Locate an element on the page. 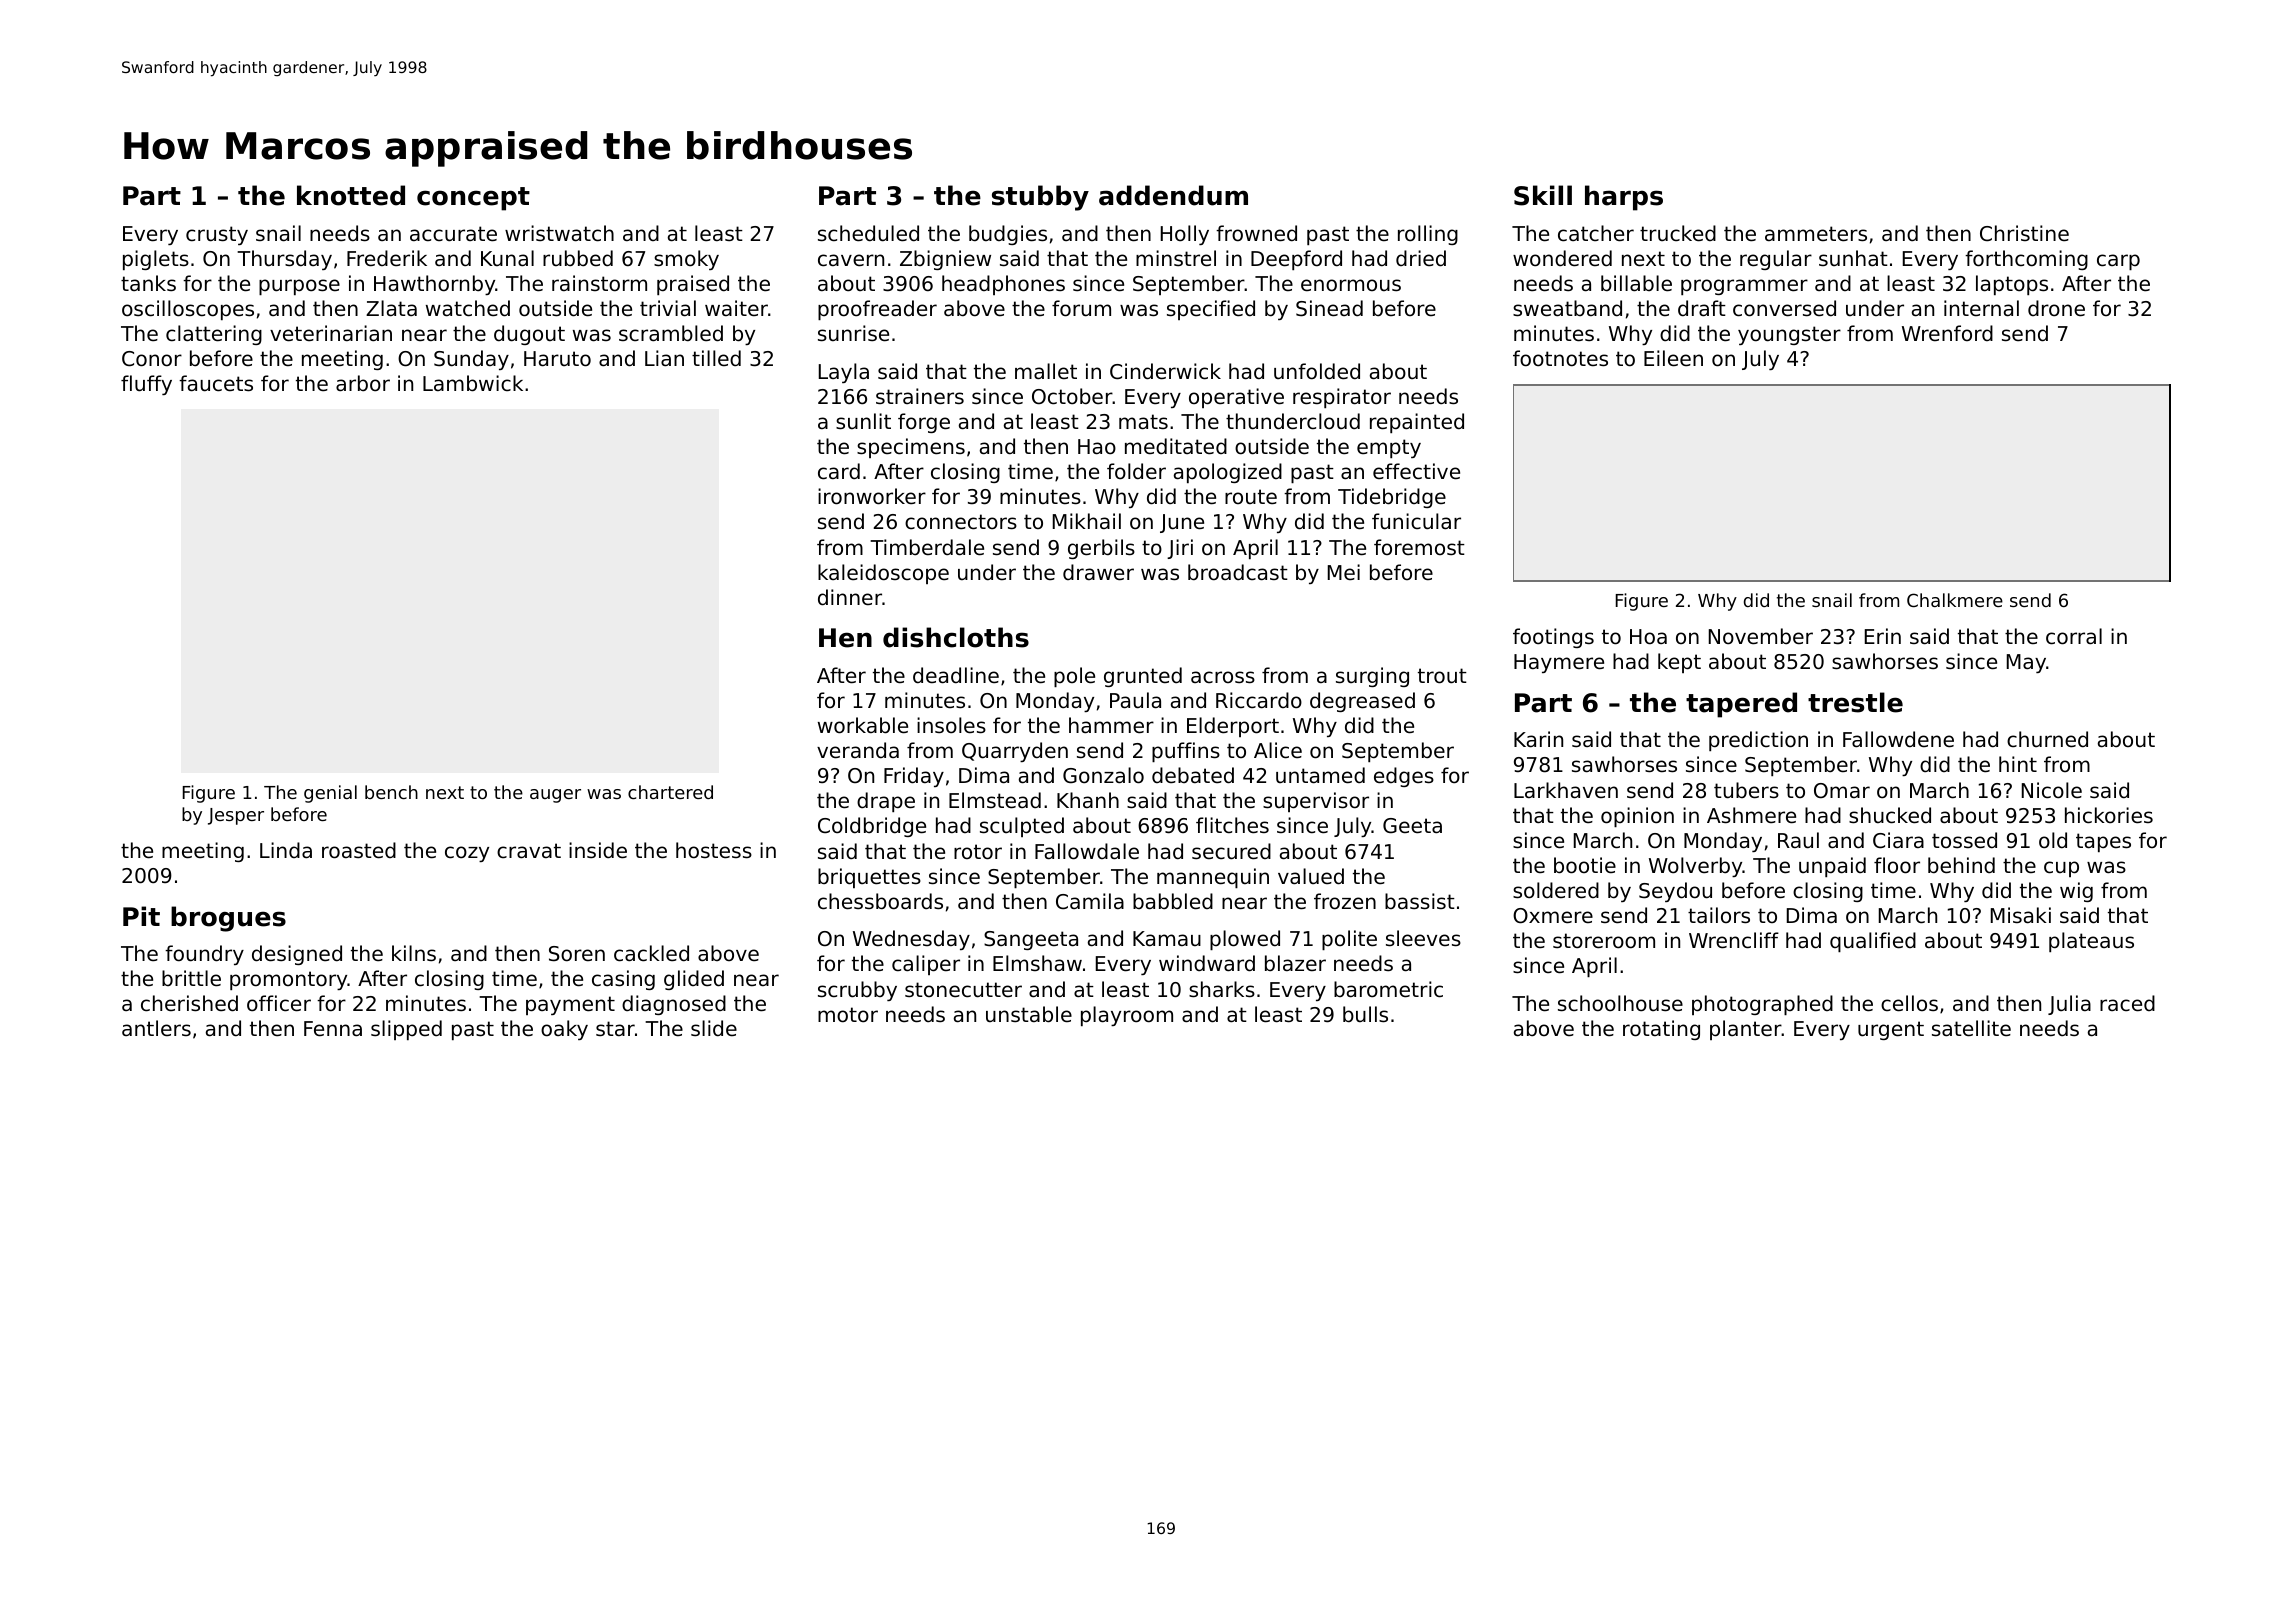  Misaki is located at coordinates (2021, 915).
